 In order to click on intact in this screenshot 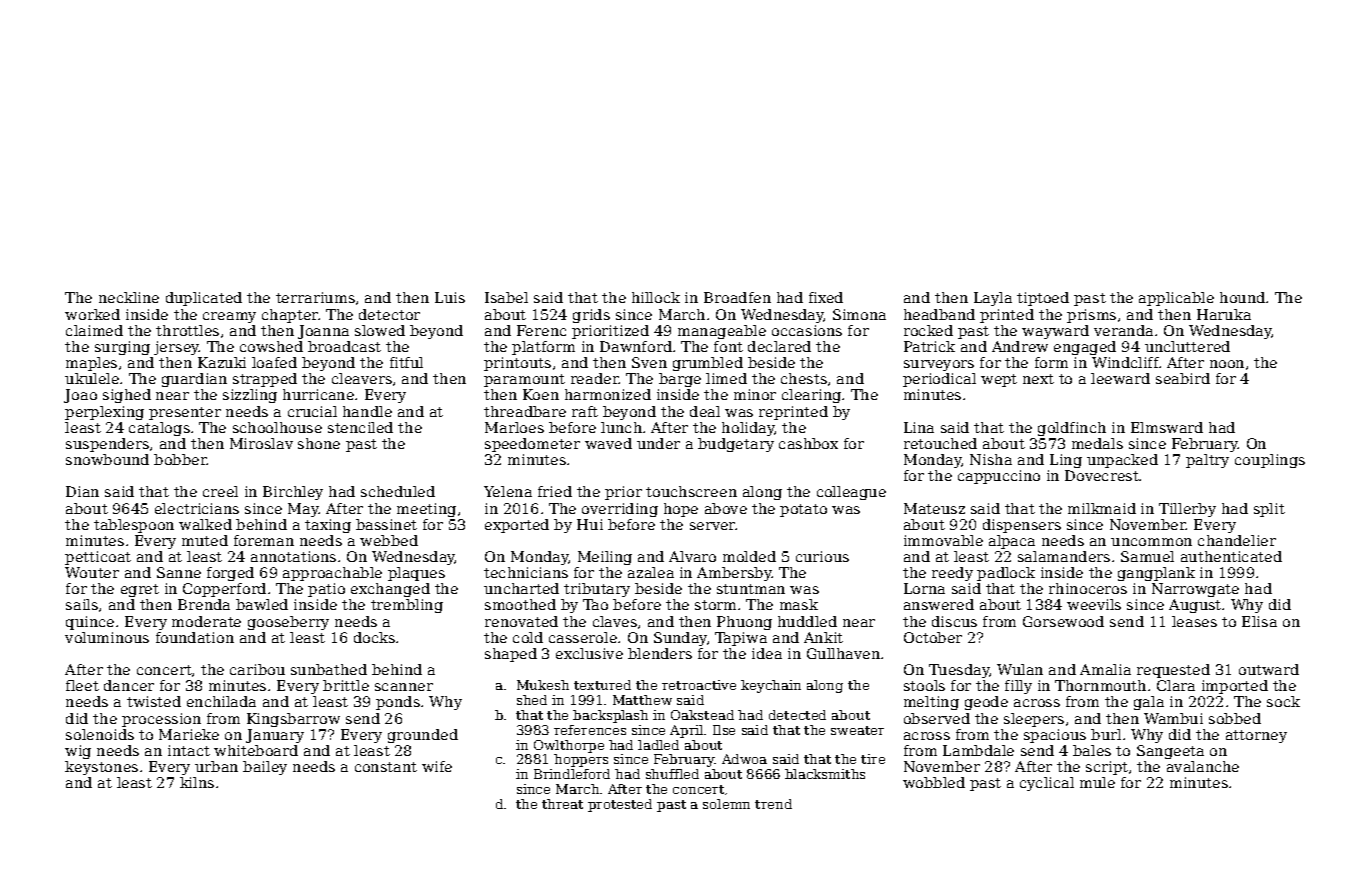, I will do `click(189, 750)`.
